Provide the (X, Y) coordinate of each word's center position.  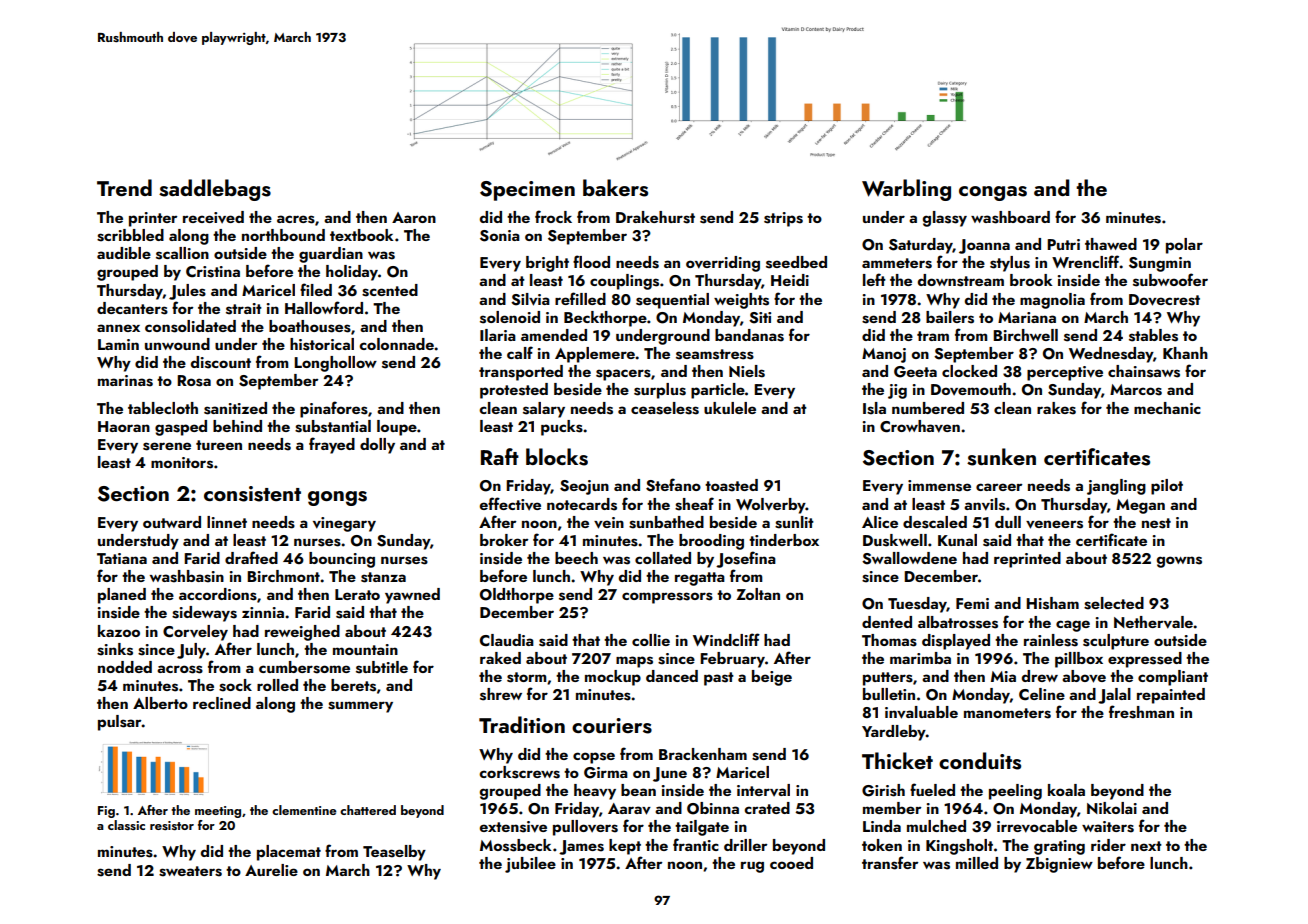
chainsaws (1144, 371)
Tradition (522, 724)
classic (126, 825)
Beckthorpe (605, 319)
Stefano (673, 485)
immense (939, 486)
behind (237, 426)
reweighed (302, 633)
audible (124, 253)
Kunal (957, 540)
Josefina (746, 559)
